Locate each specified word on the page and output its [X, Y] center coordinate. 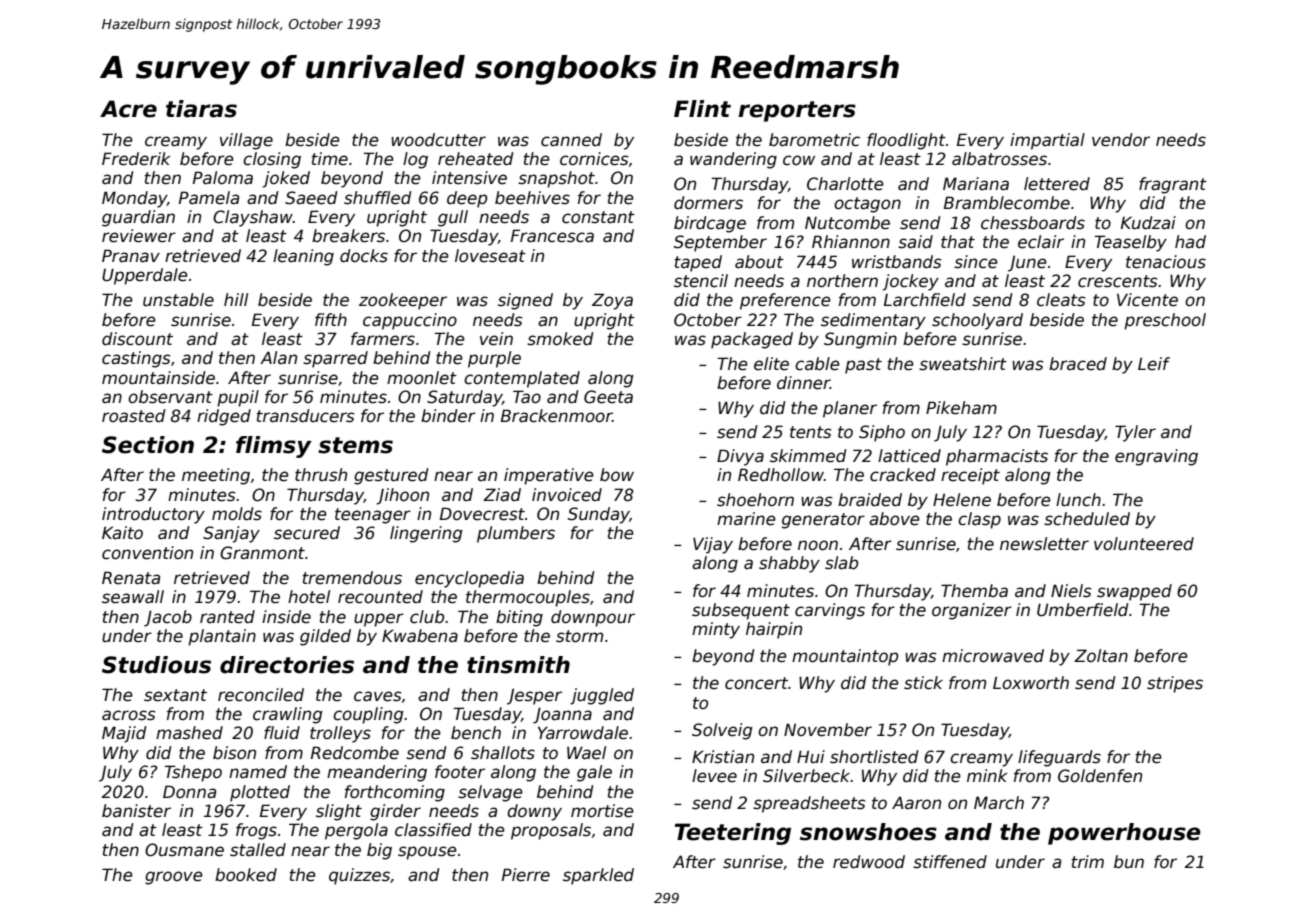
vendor [1121, 140]
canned [571, 140]
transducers [306, 416]
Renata [131, 578]
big [379, 851]
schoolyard [977, 321]
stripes [1175, 684]
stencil [701, 281]
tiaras [201, 109]
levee [714, 776]
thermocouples [528, 598]
